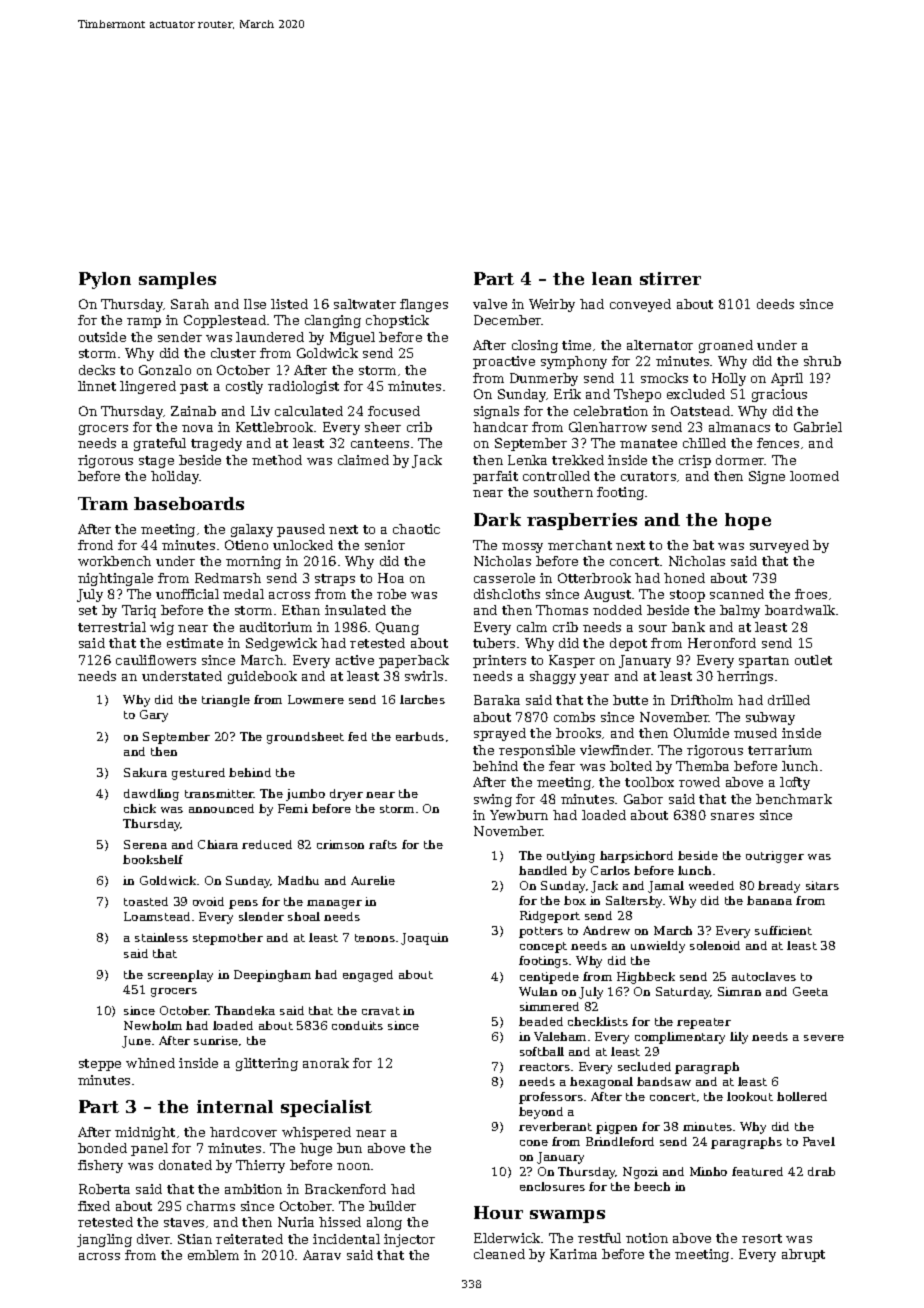 This screenshot has width=924, height=1308. Describe the element at coordinates (95, 545) in the screenshot. I see `frond` at that location.
